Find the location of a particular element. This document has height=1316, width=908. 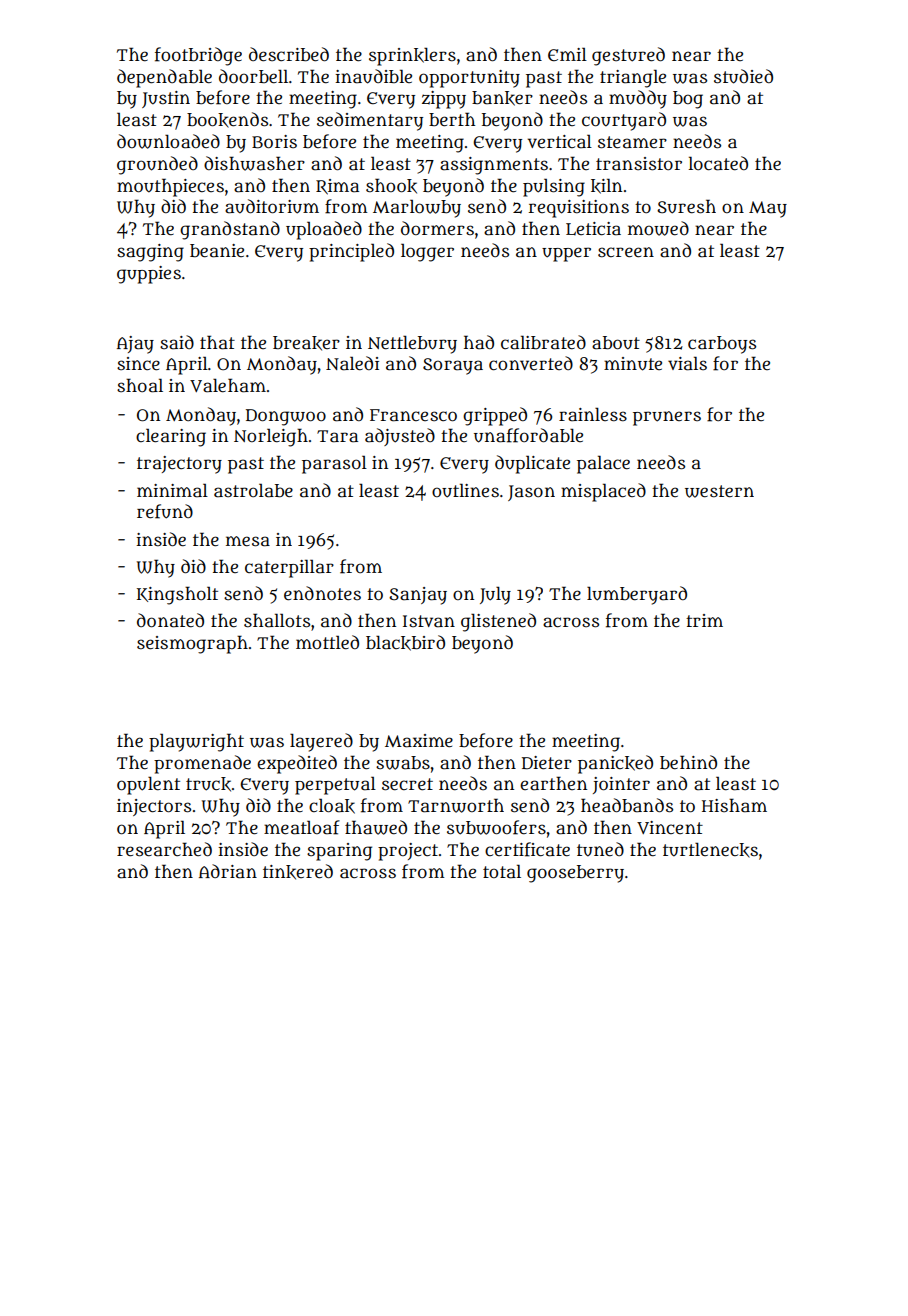

gooseberry is located at coordinates (575, 874).
